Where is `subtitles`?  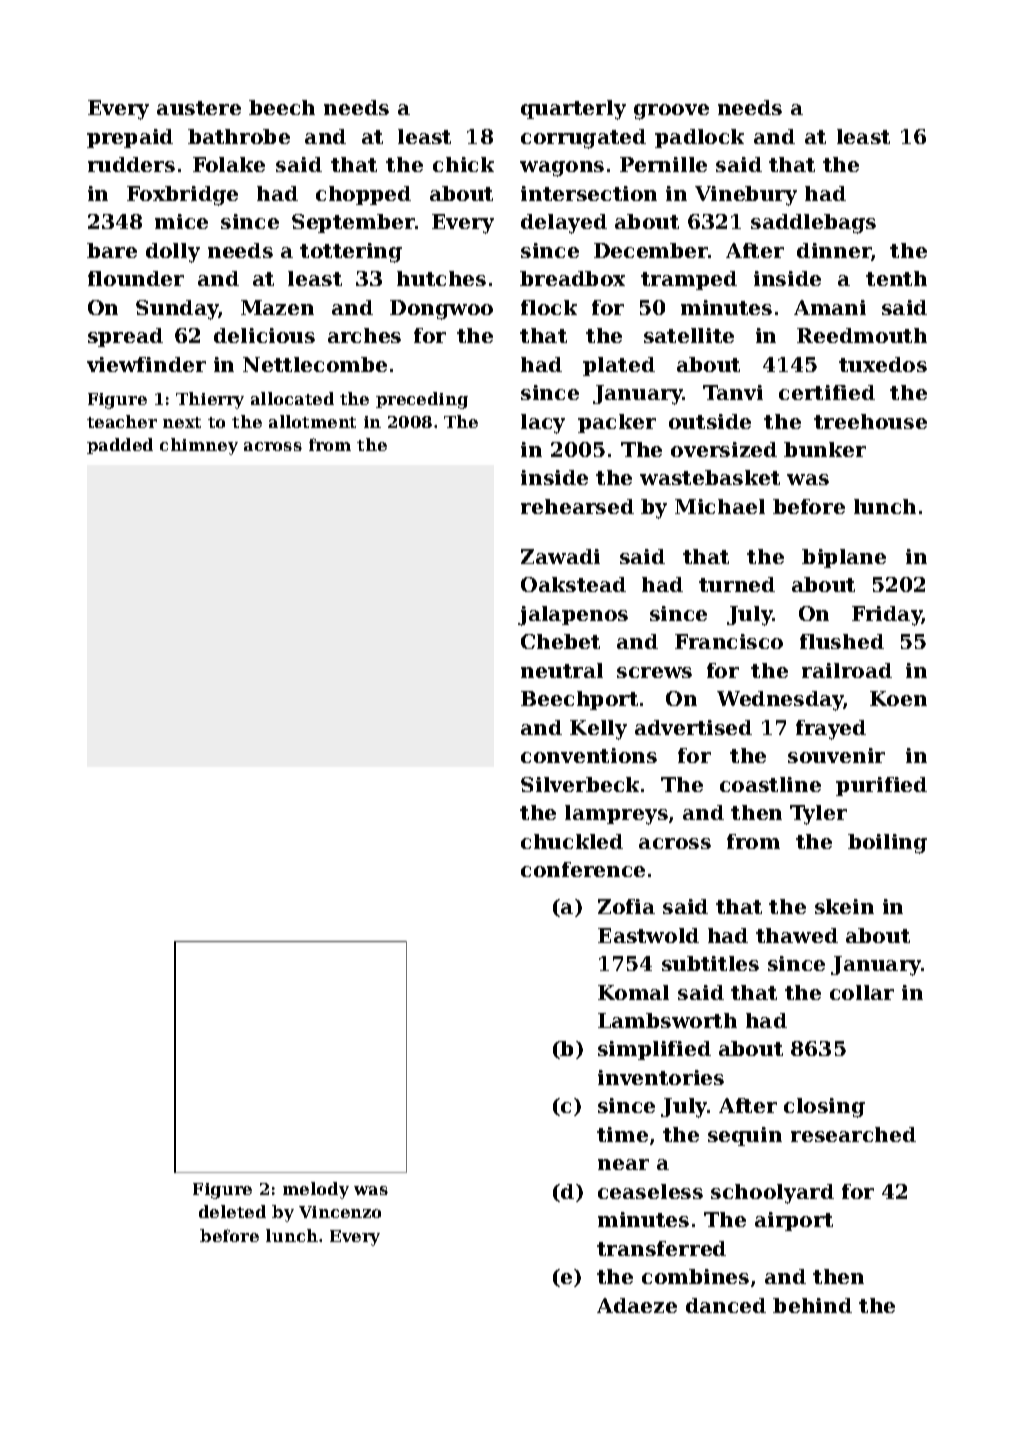 subtitles is located at coordinates (710, 963).
